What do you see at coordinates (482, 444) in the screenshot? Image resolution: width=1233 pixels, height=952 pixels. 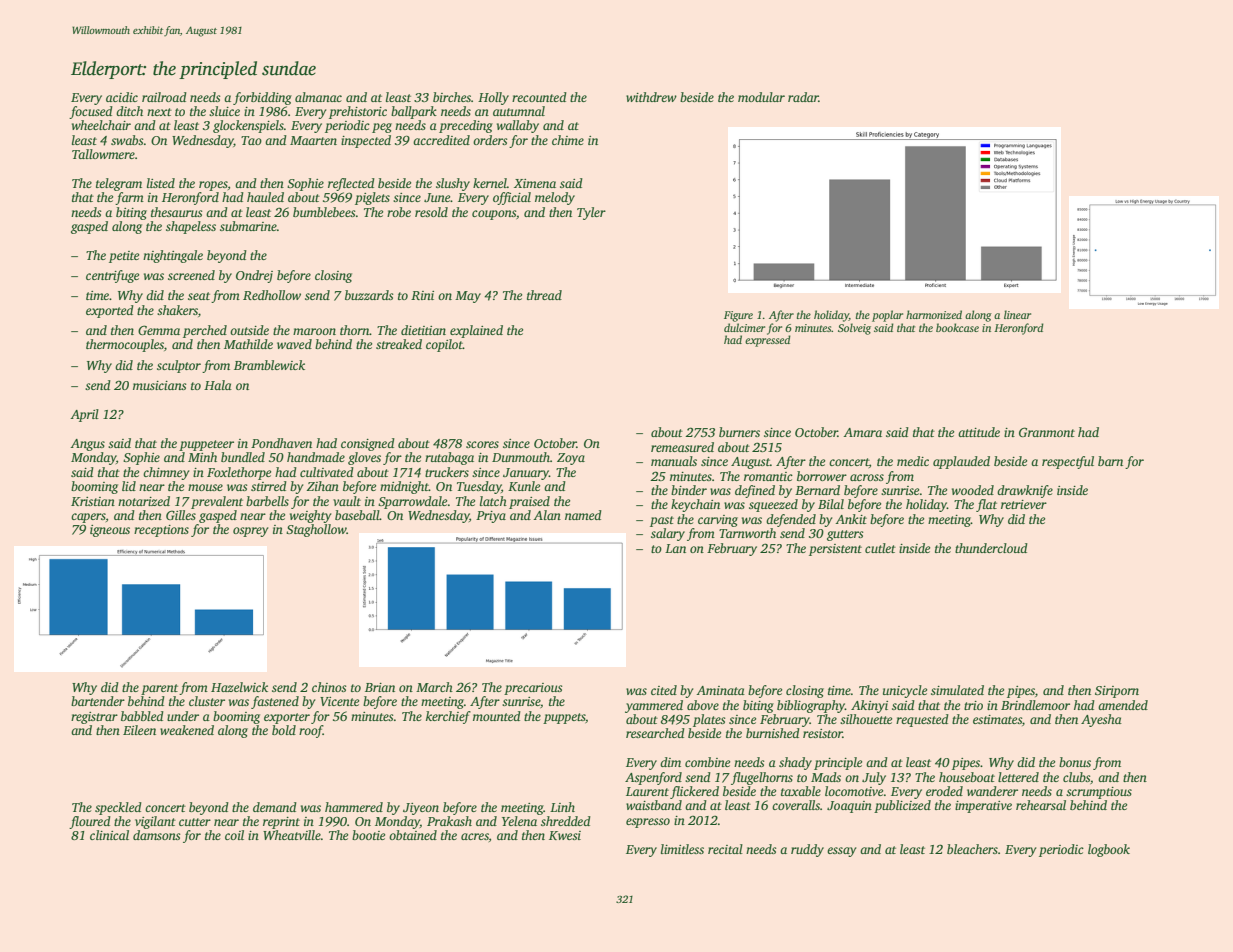 I see `scores` at bounding box center [482, 444].
